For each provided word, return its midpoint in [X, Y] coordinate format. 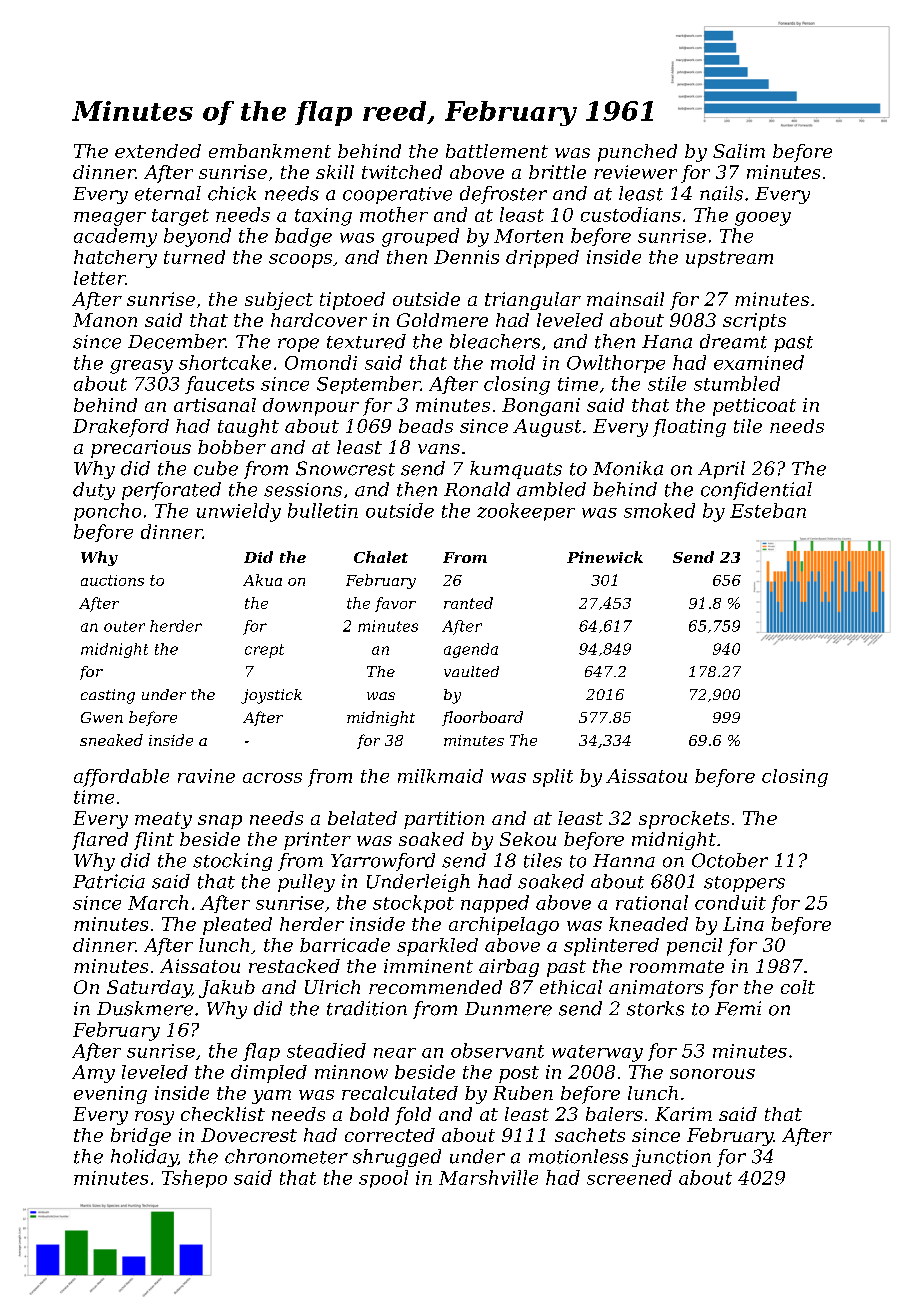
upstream [729, 259]
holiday [144, 1158]
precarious [141, 449]
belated [362, 818]
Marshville [488, 1177]
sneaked [111, 740]
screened [629, 1177]
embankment [270, 151]
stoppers [744, 884]
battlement [497, 151]
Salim [739, 151]
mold [513, 362]
